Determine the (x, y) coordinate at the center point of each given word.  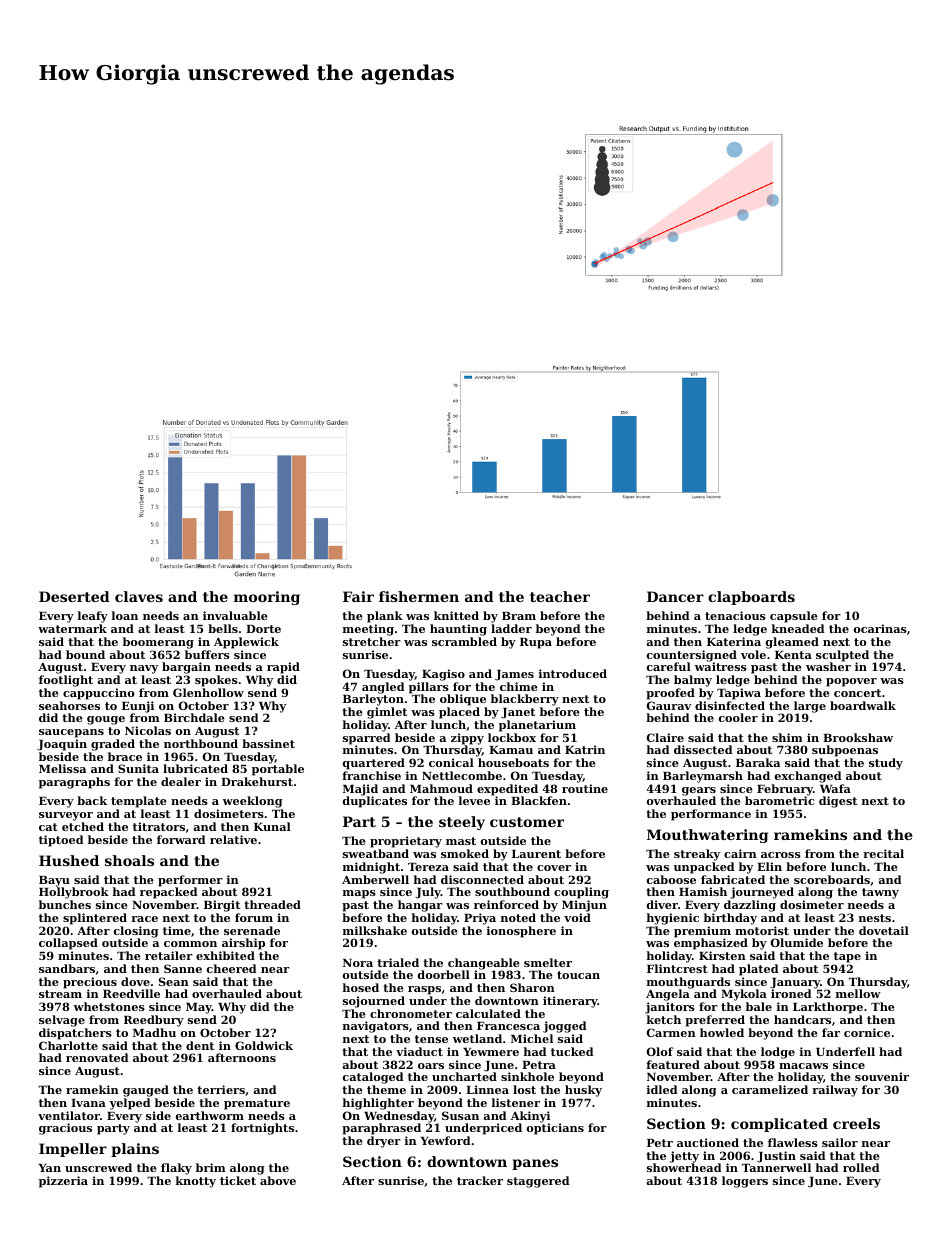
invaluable (235, 615)
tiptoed (61, 841)
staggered (538, 1182)
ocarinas (880, 628)
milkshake (375, 930)
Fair (358, 596)
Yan (49, 1168)
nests (875, 918)
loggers (745, 1182)
